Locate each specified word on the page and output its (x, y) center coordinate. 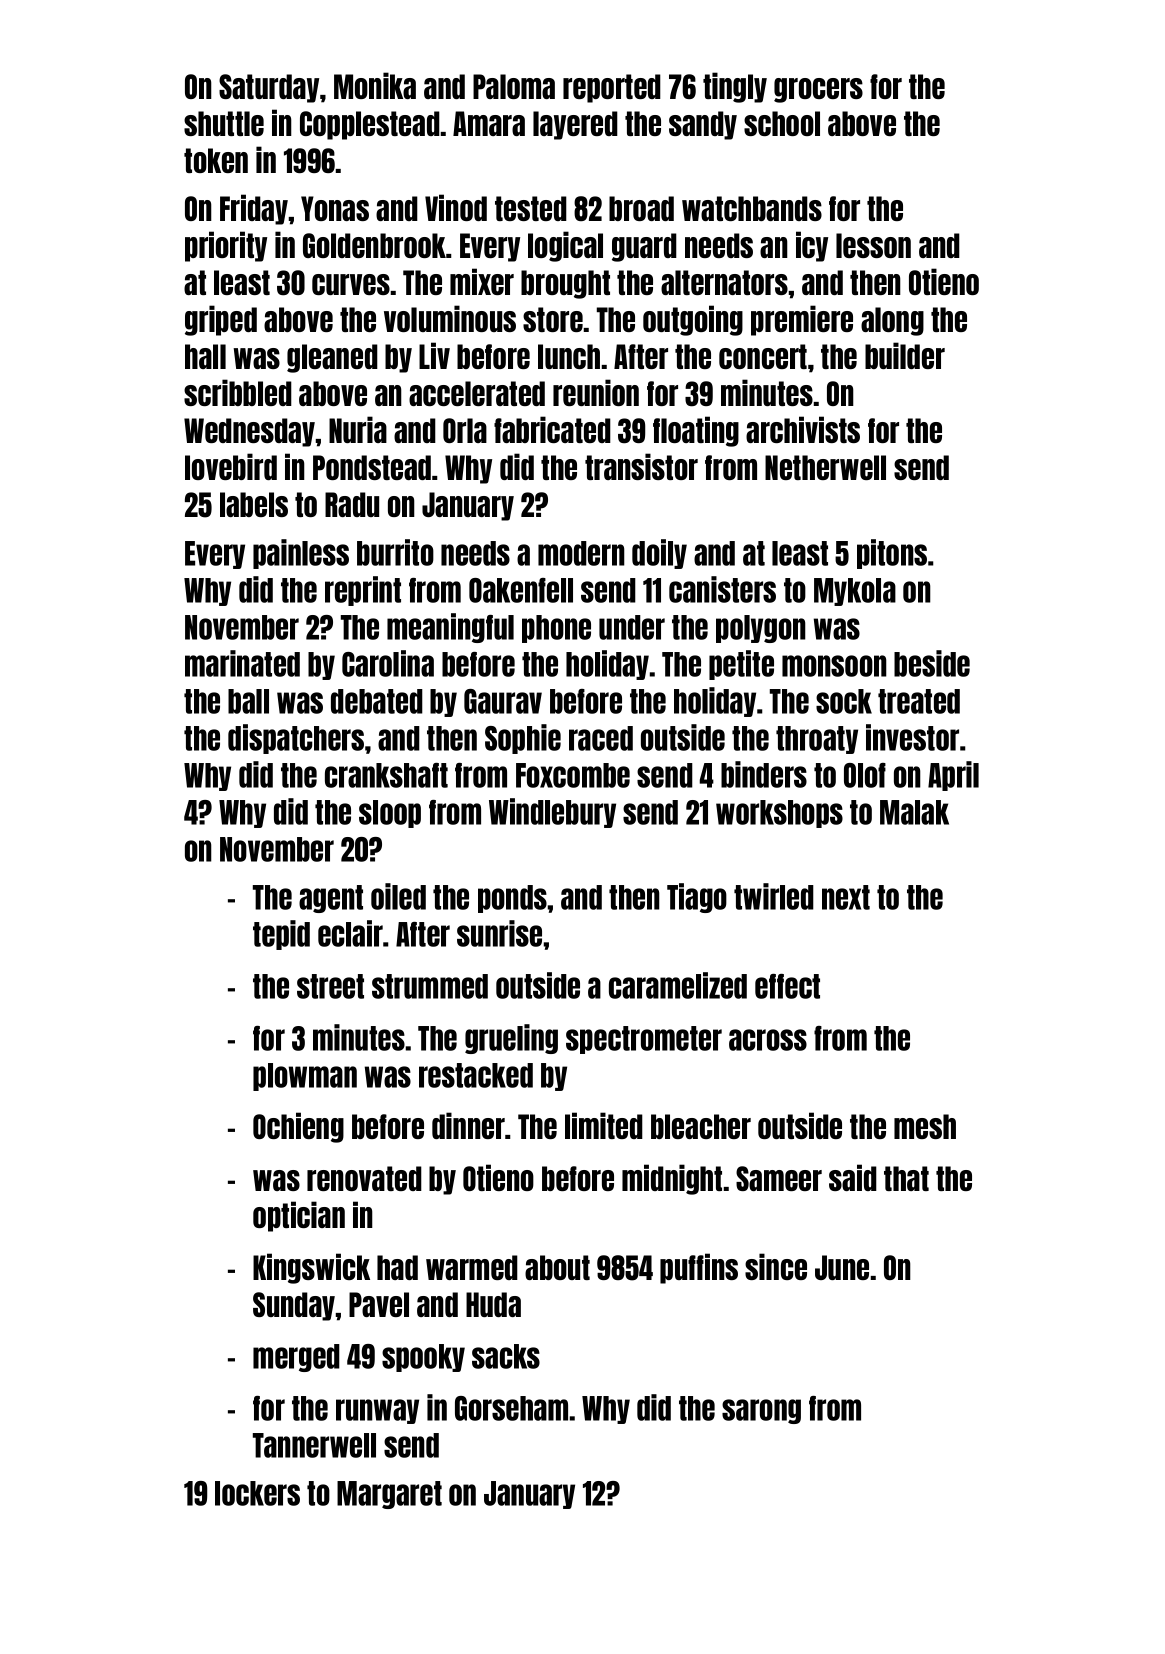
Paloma (514, 86)
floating (696, 431)
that (906, 1178)
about (557, 1267)
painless (301, 554)
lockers (257, 1493)
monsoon (834, 666)
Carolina (388, 663)
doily (659, 554)
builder (905, 355)
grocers (818, 90)
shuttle (224, 123)
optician (299, 1216)
